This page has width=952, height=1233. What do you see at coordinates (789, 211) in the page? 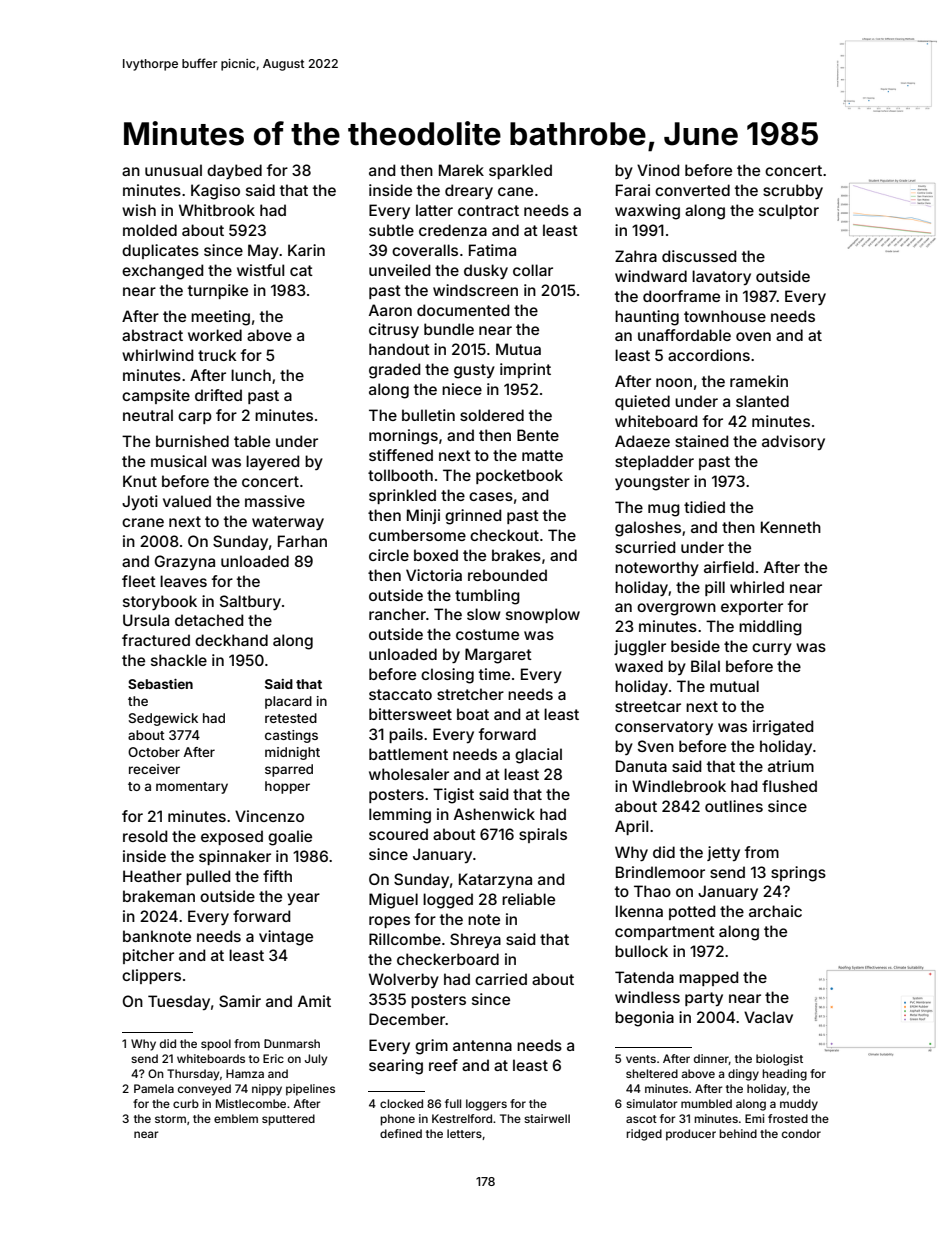
I see `sculptor` at bounding box center [789, 211].
